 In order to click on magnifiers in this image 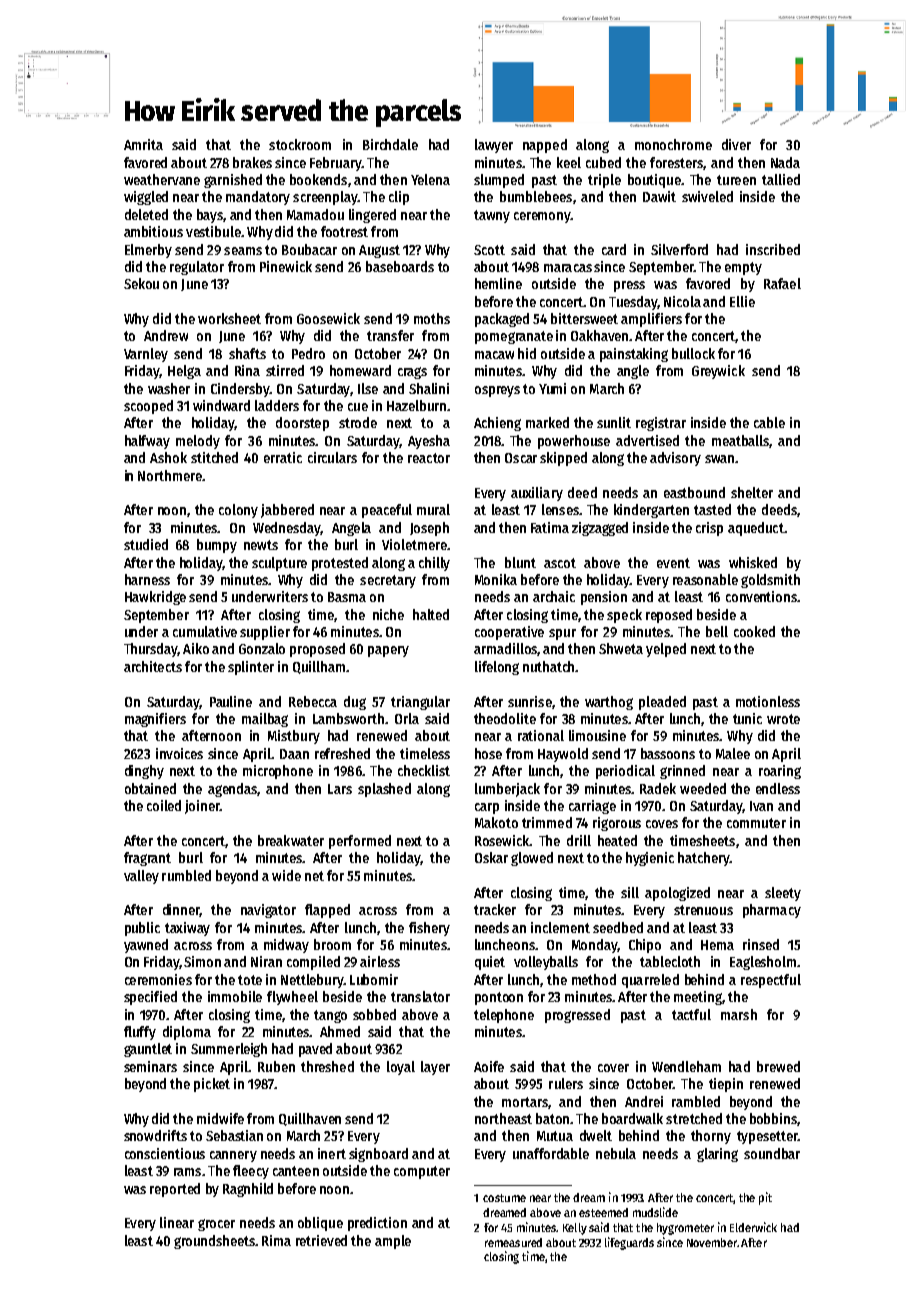, I will do `click(155, 720)`.
